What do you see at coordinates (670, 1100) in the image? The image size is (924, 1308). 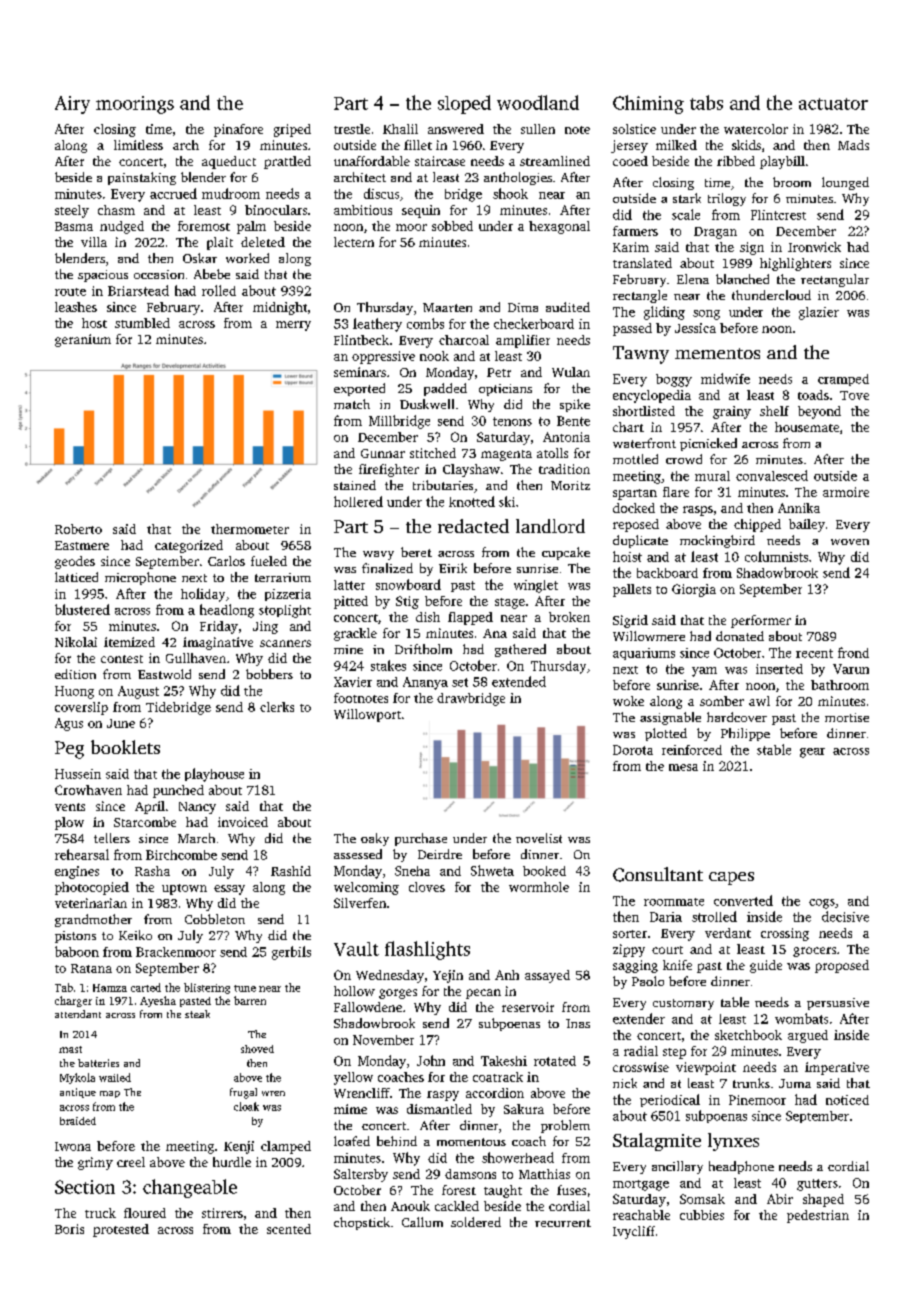 I see `periodical` at bounding box center [670, 1100].
